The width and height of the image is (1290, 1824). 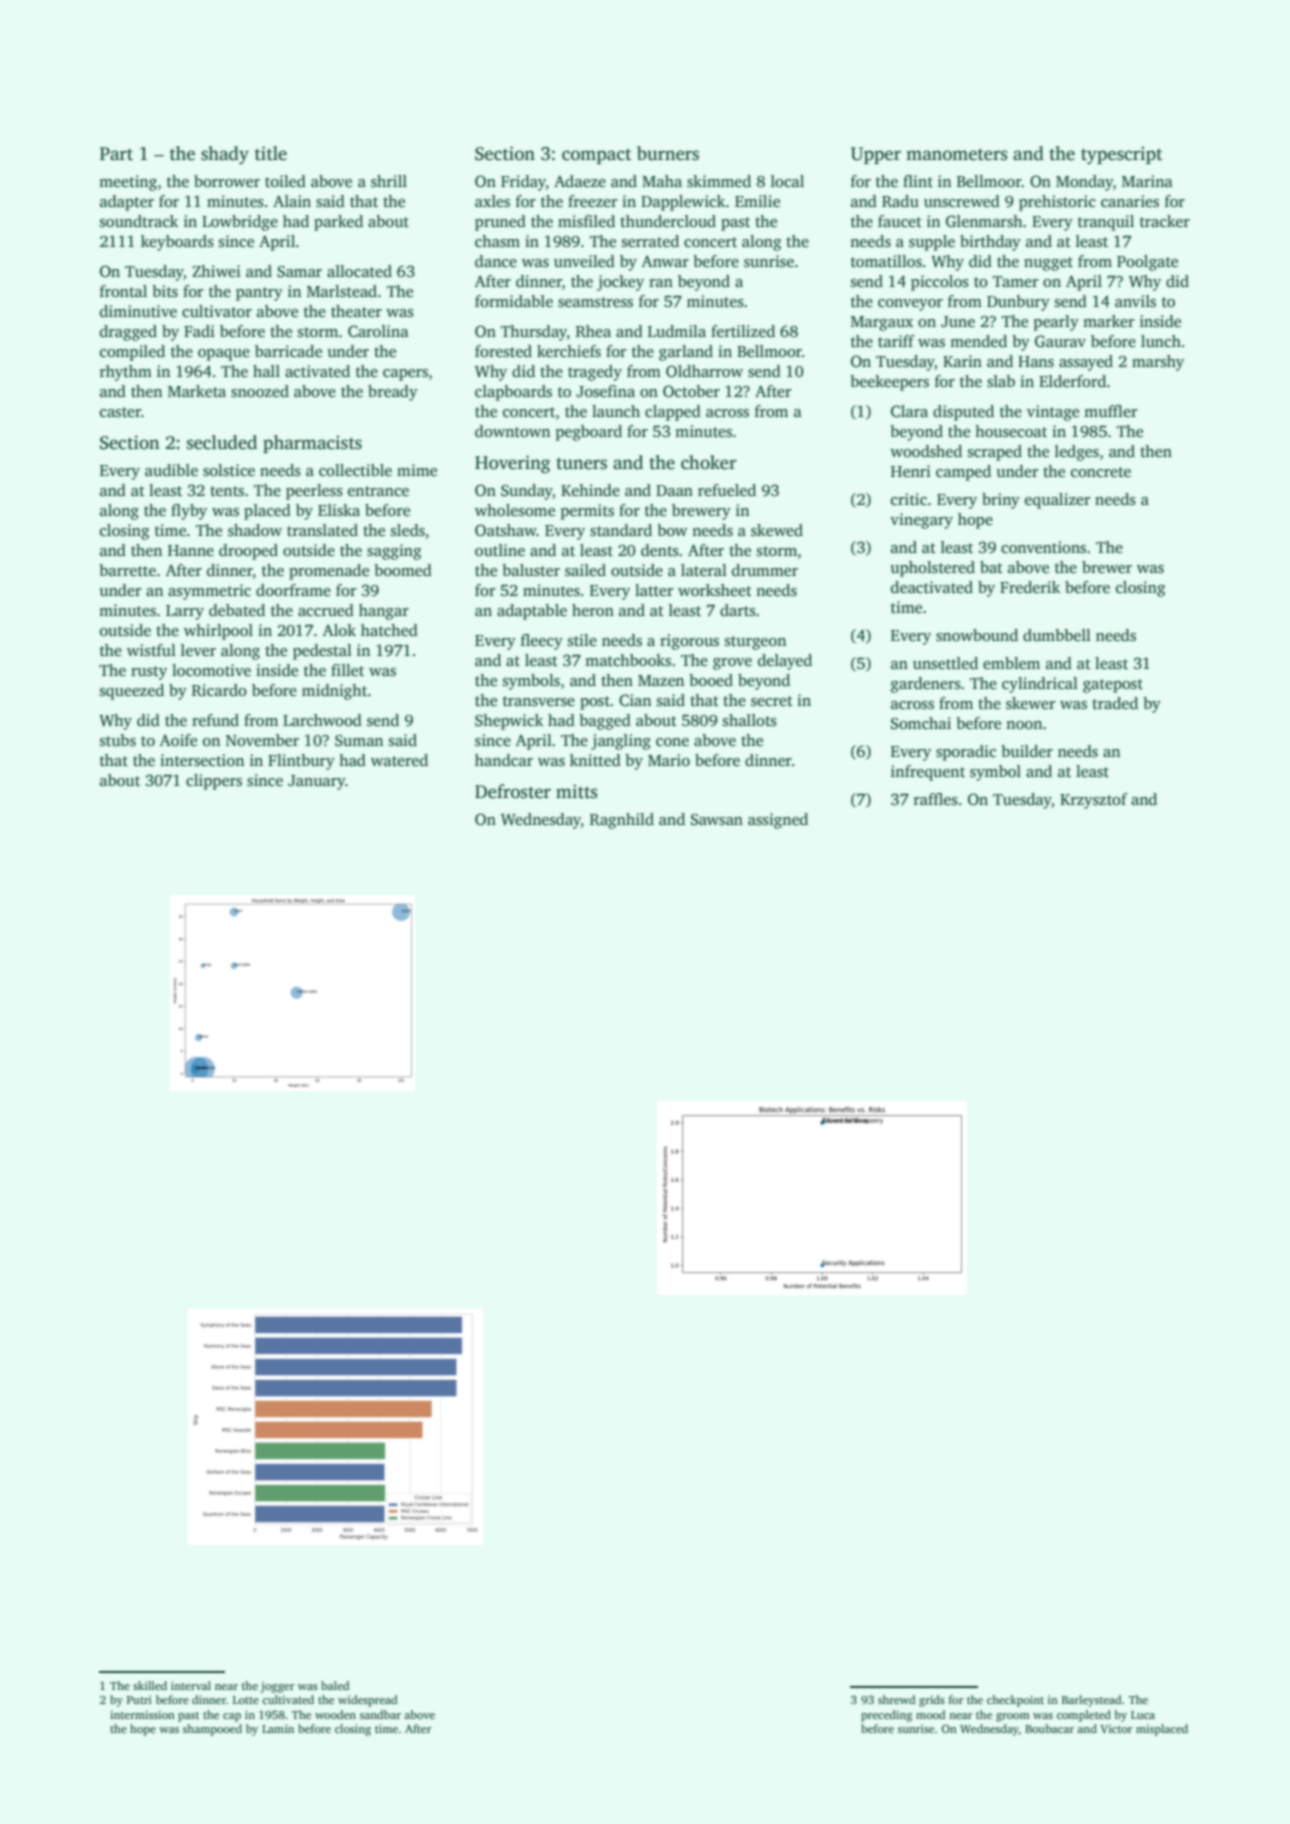 I want to click on Kehinde, so click(x=590, y=490).
